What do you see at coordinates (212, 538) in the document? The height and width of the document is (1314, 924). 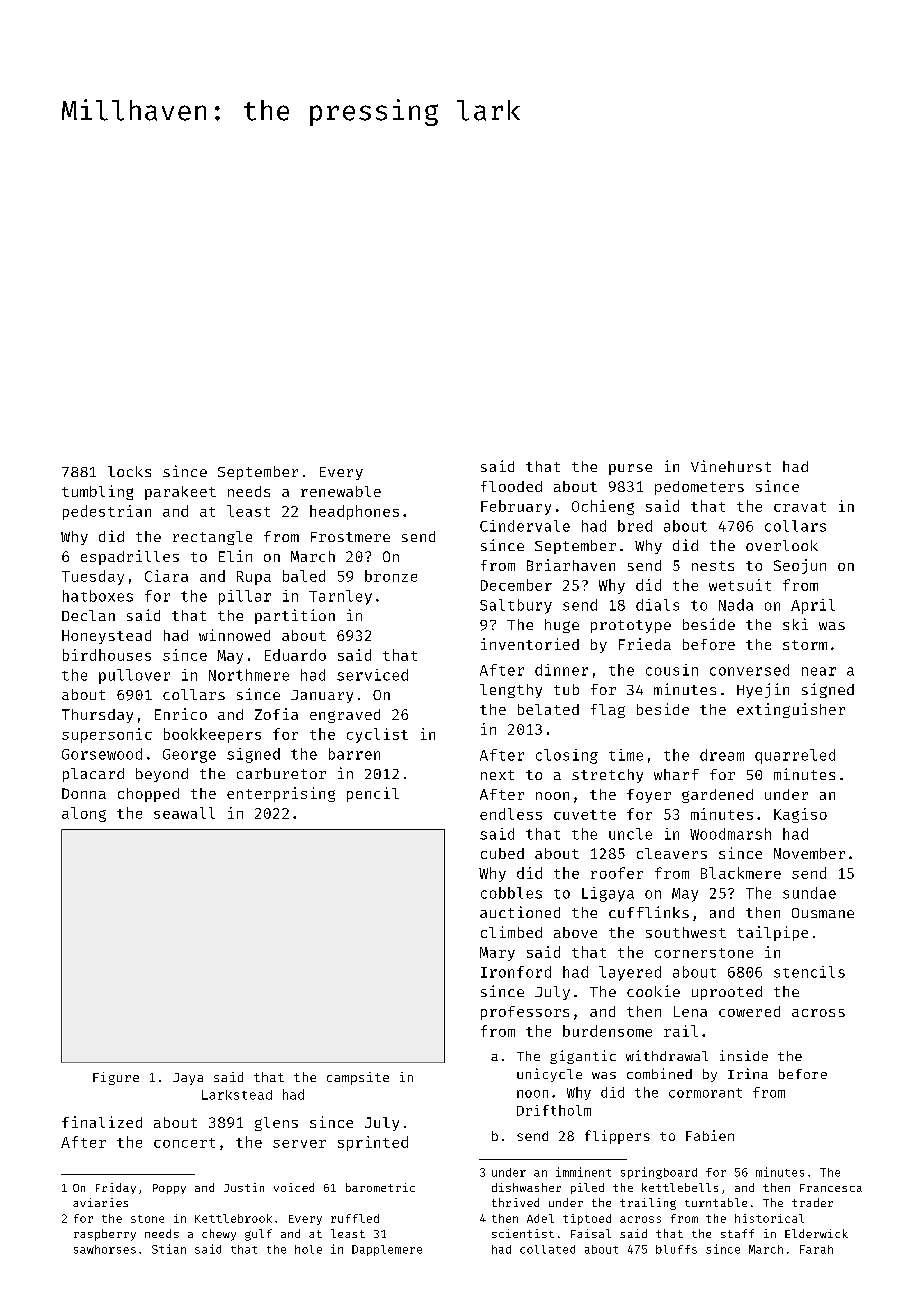 I see `rectangle` at bounding box center [212, 538].
